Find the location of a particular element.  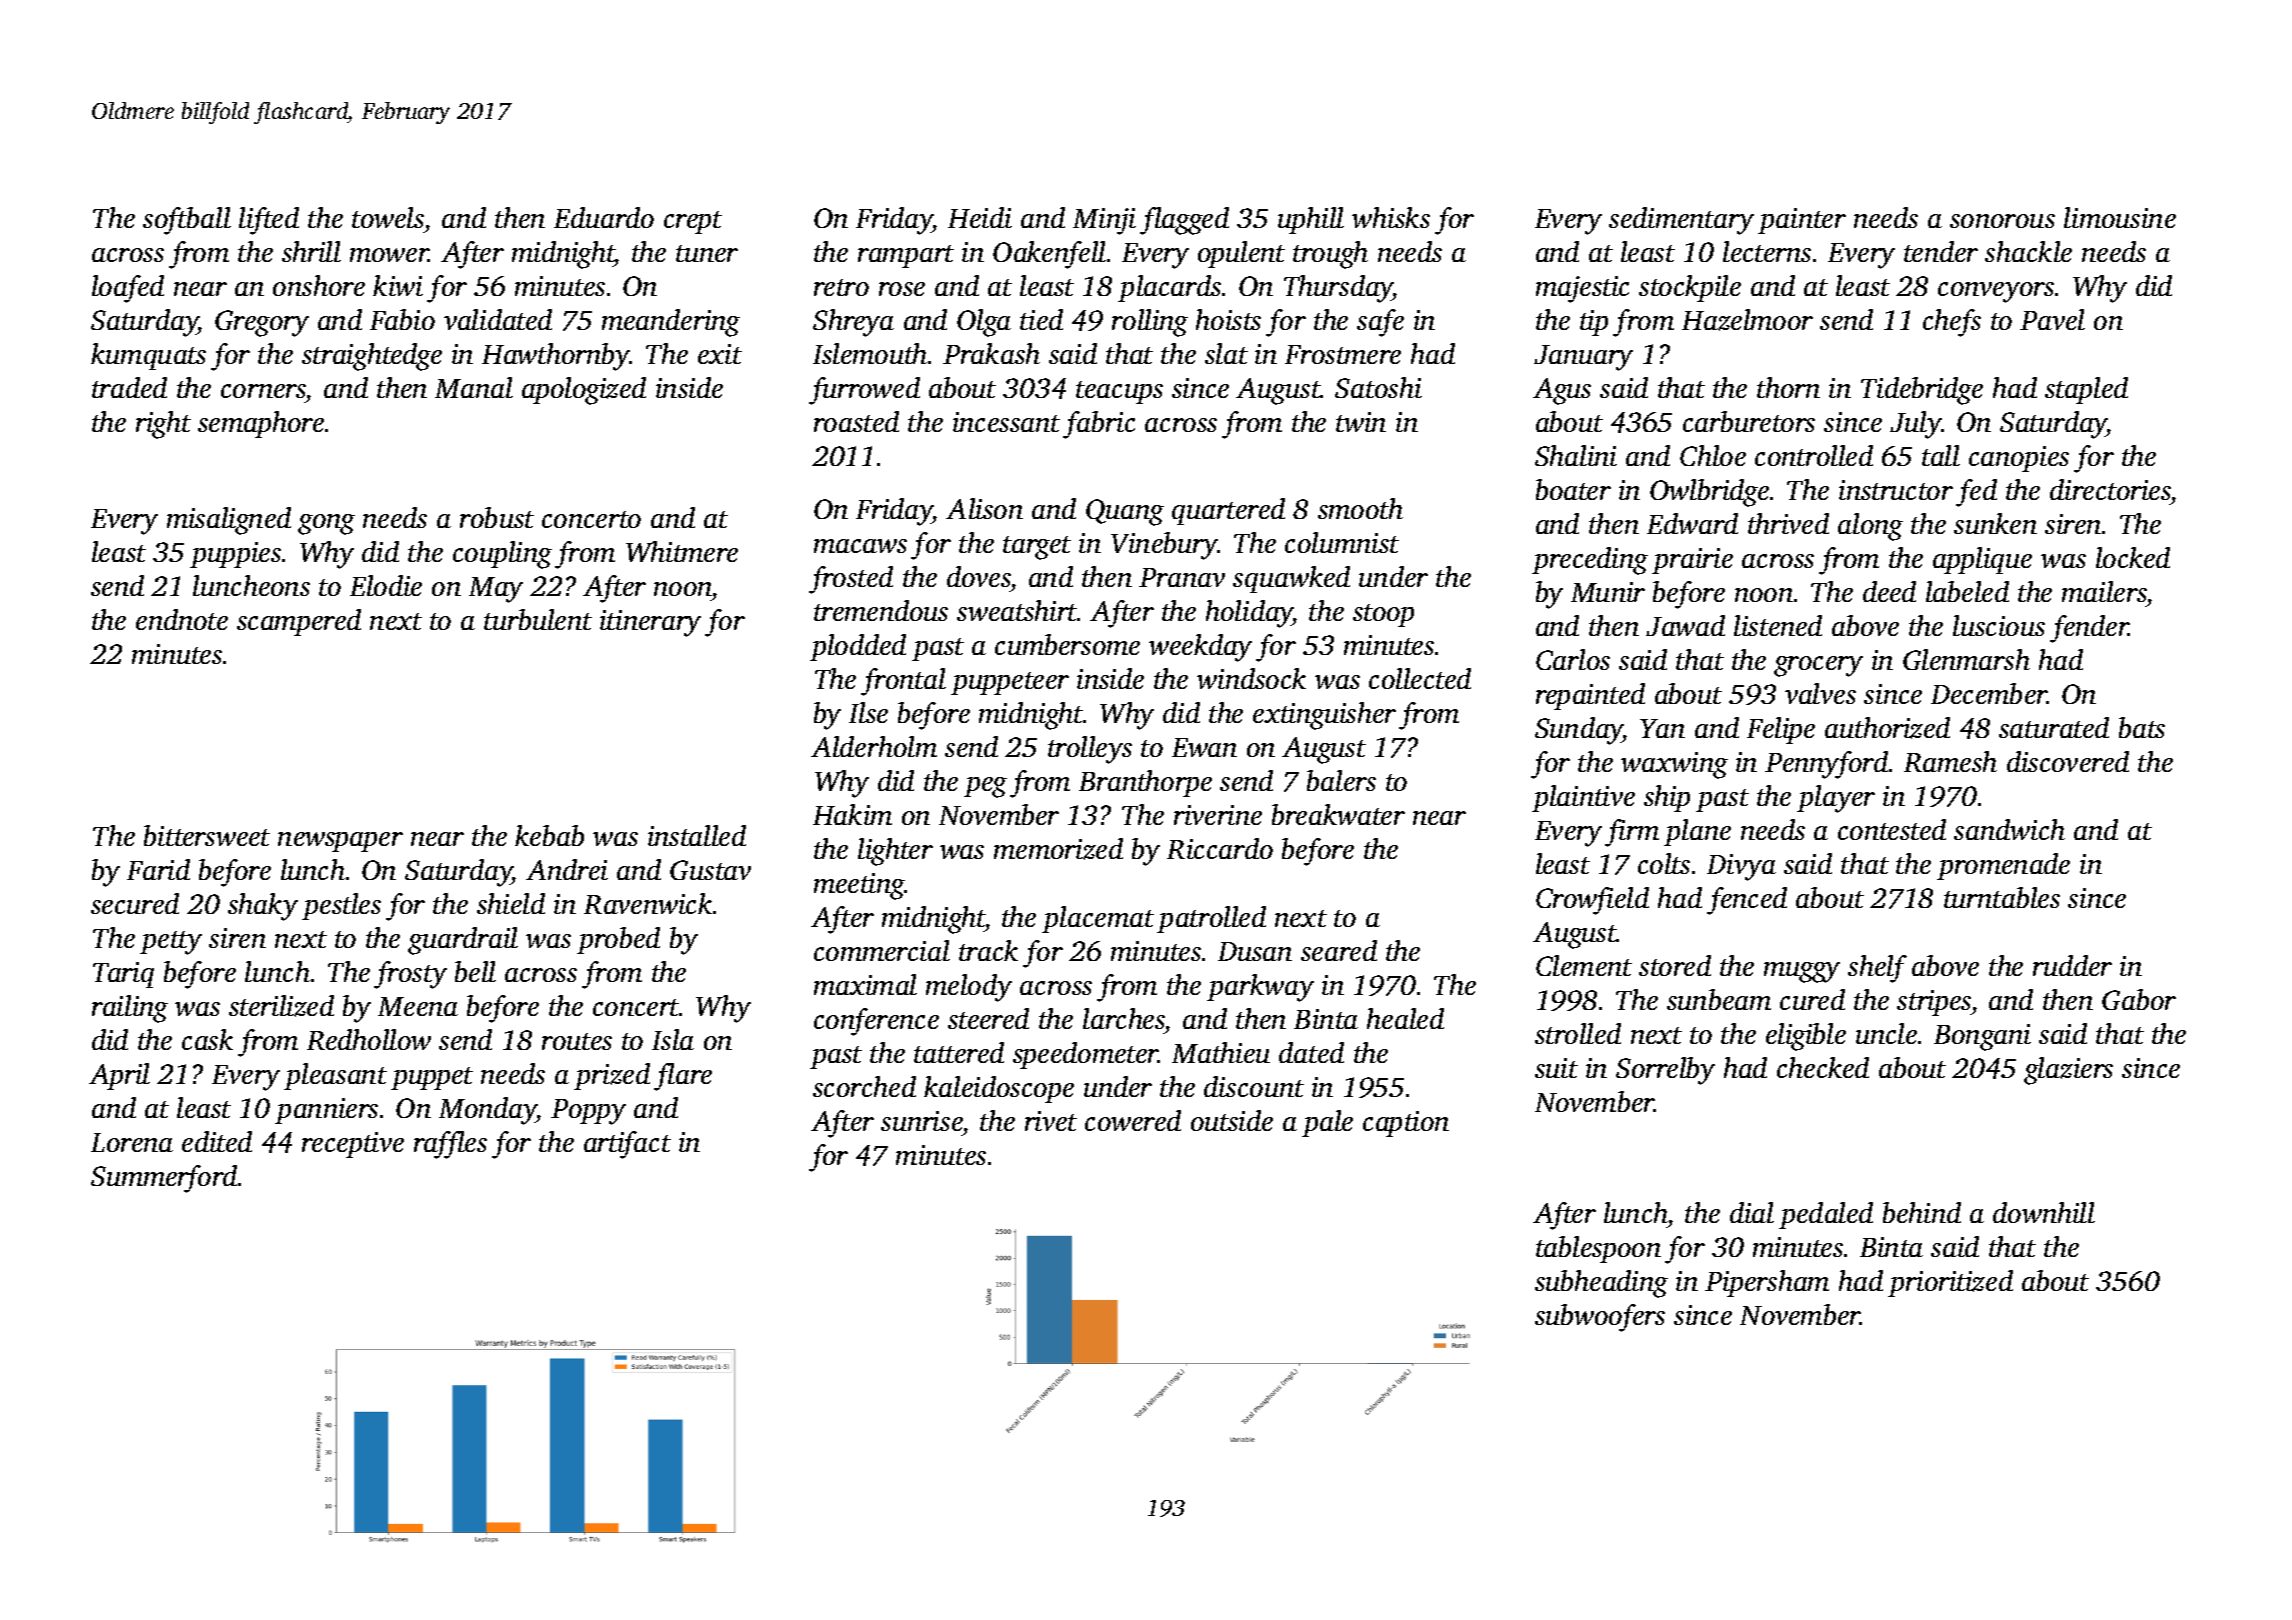

kebab is located at coordinates (549, 835).
